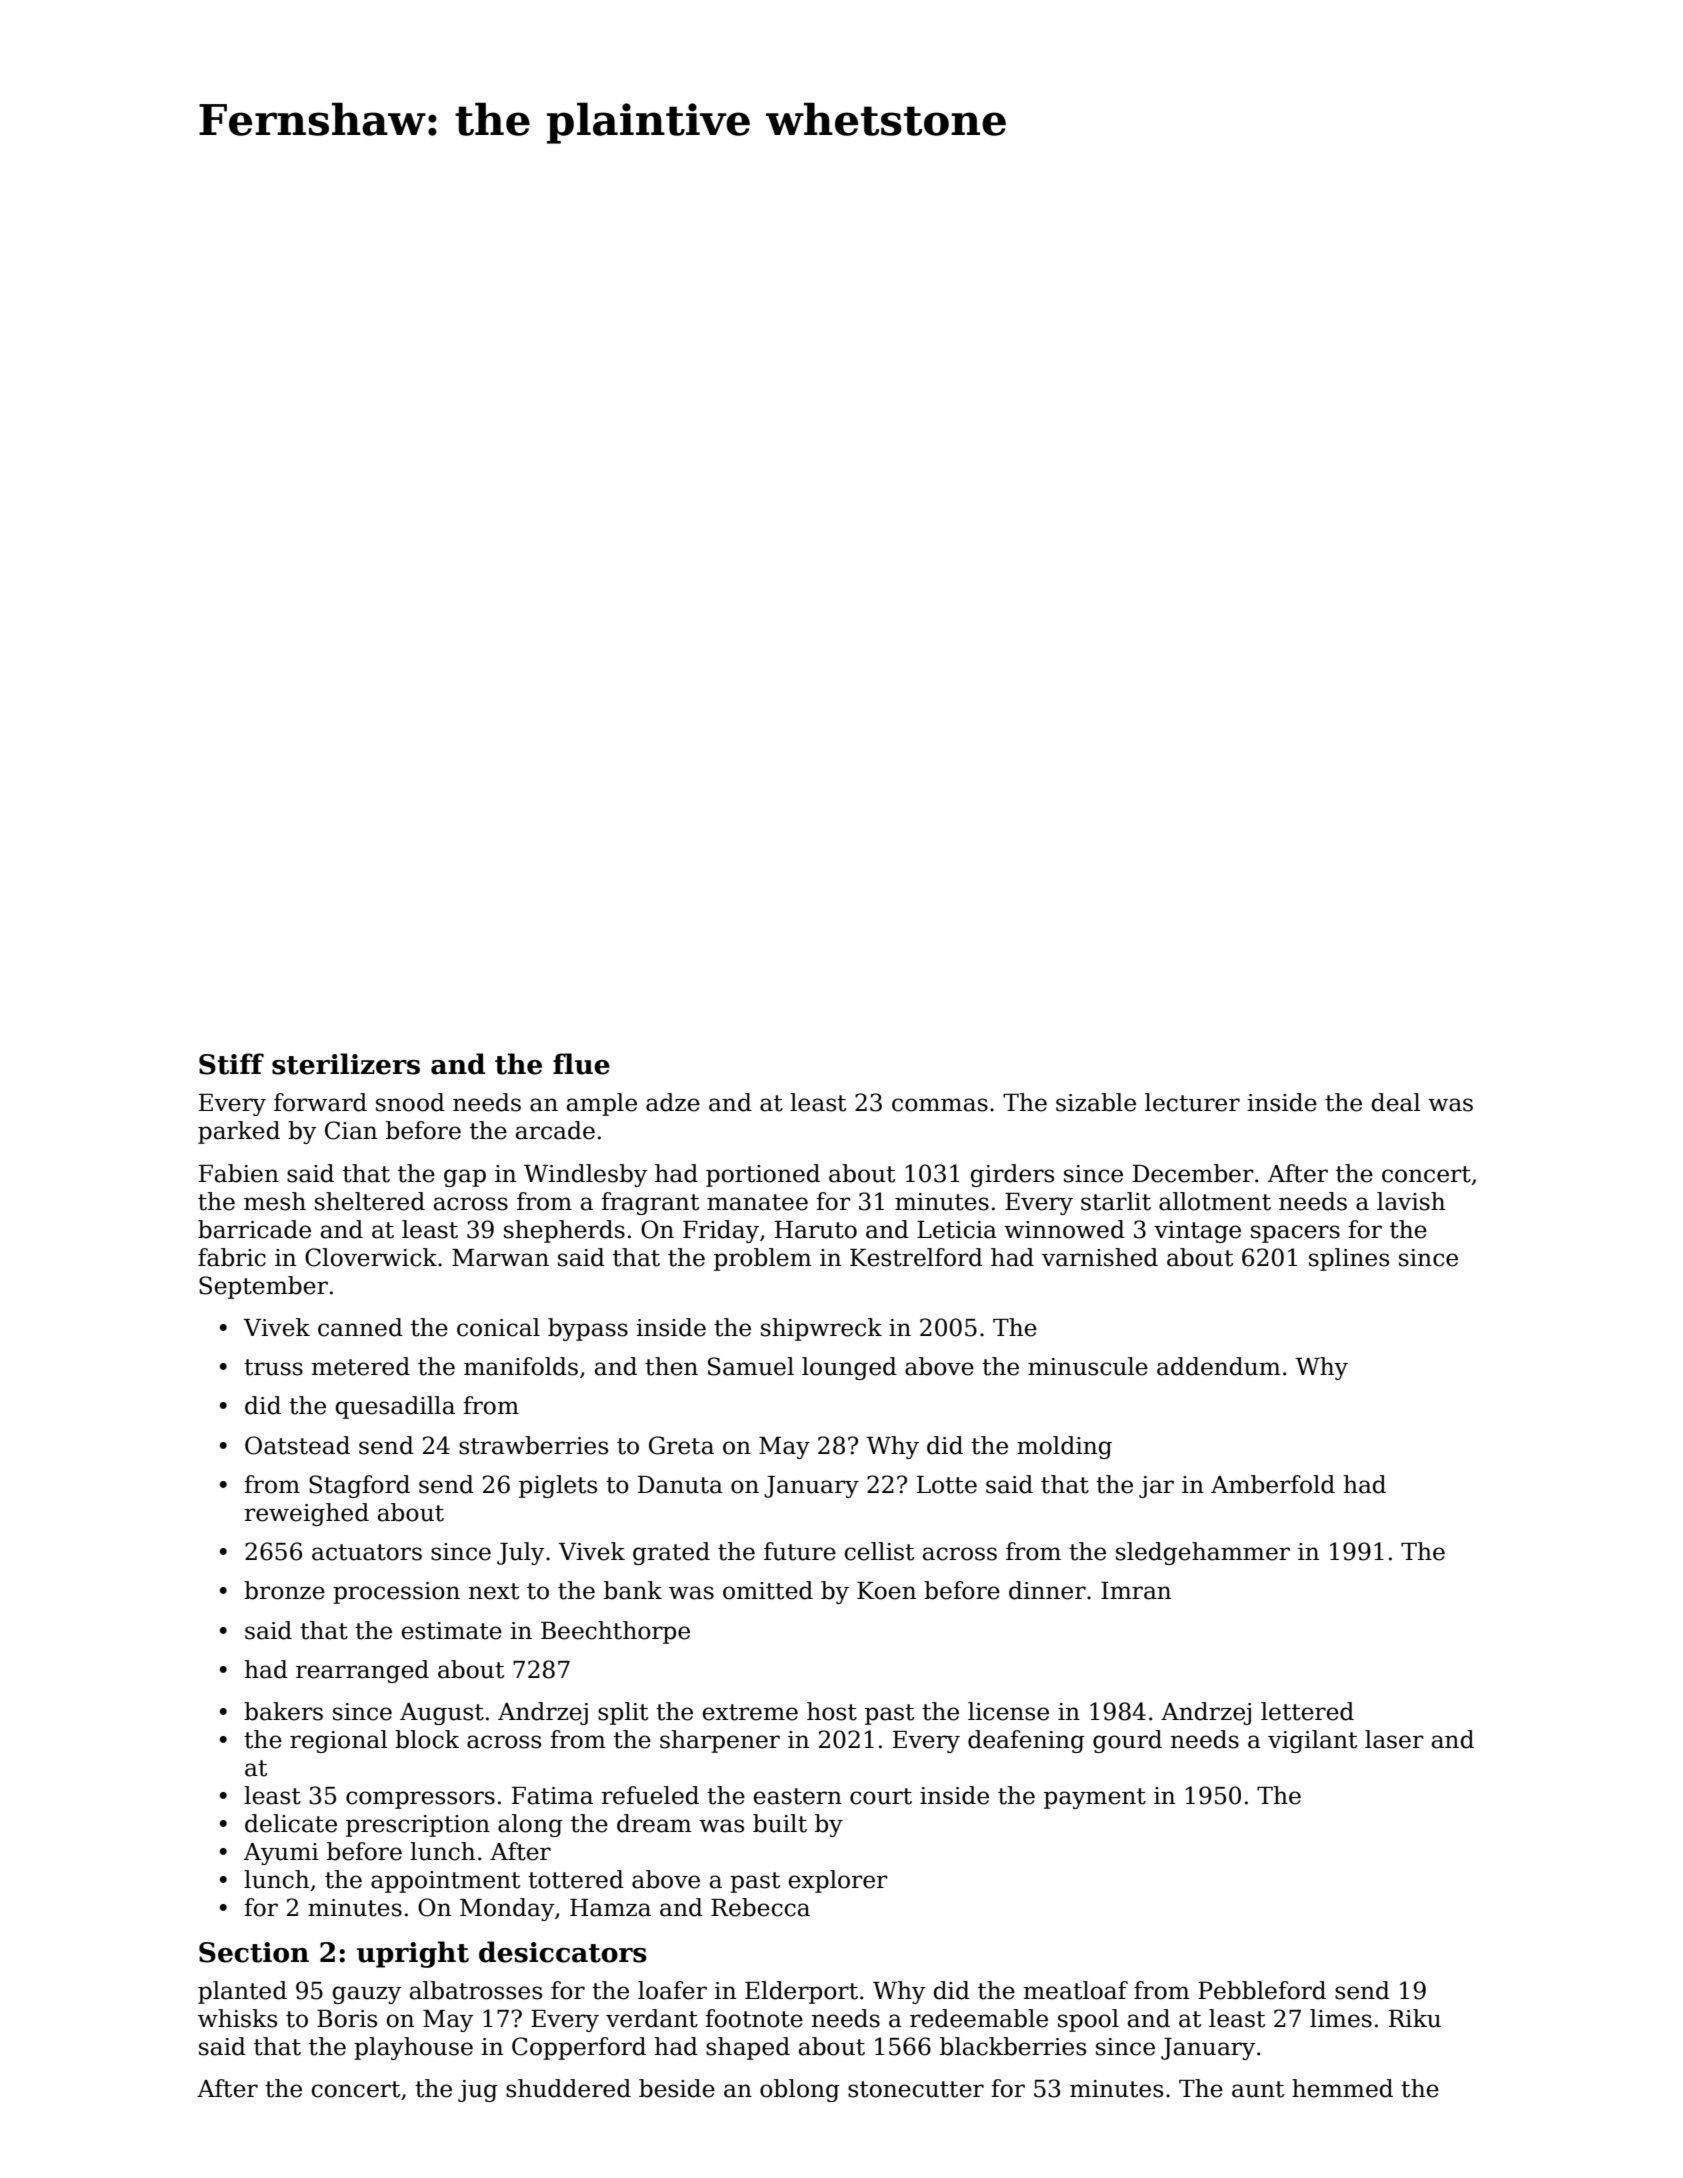 The height and width of the screenshot is (2178, 1683). What do you see at coordinates (237, 2018) in the screenshot?
I see `whisks` at bounding box center [237, 2018].
